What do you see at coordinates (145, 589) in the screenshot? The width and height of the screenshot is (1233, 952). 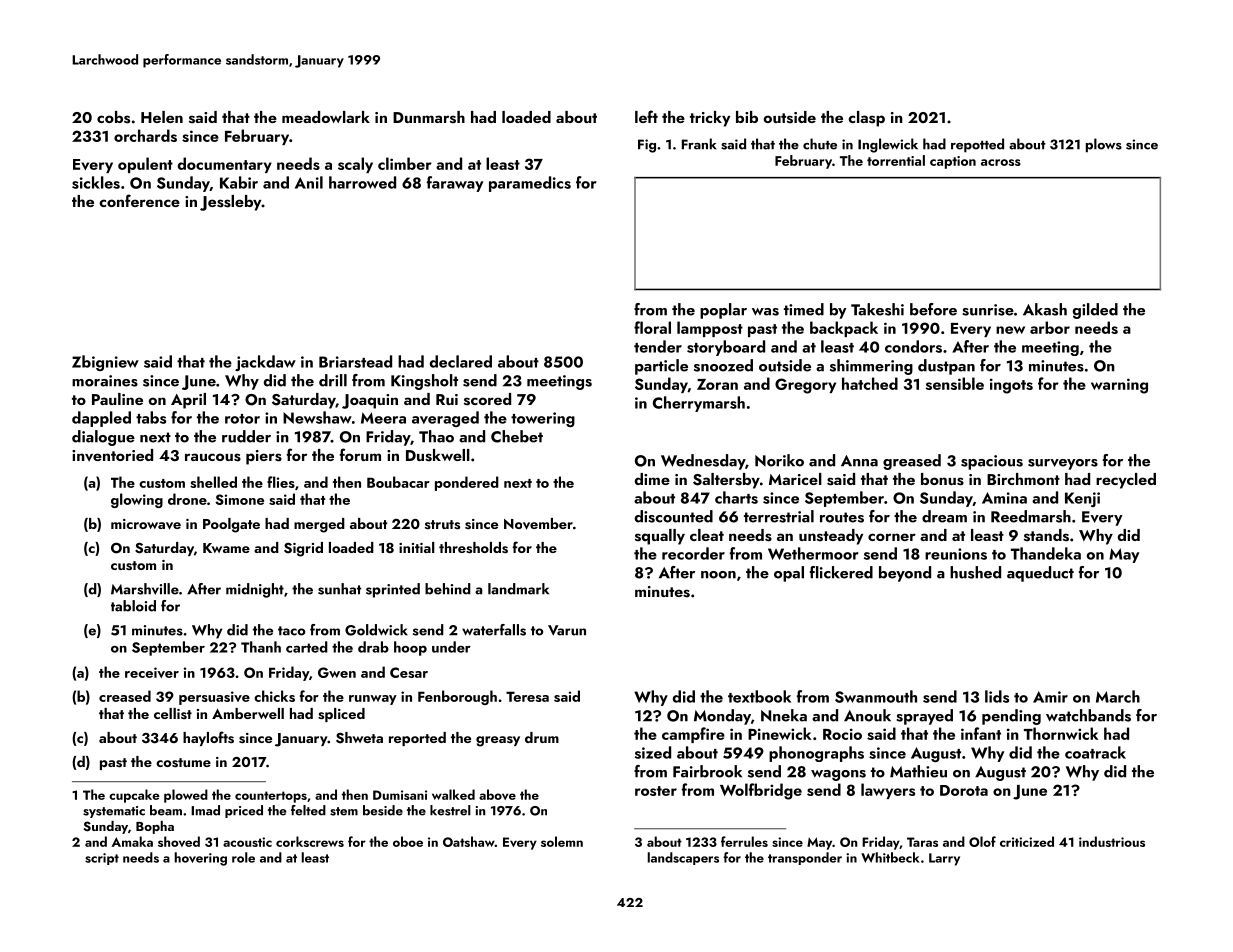 I see `Marshville` at bounding box center [145, 589].
